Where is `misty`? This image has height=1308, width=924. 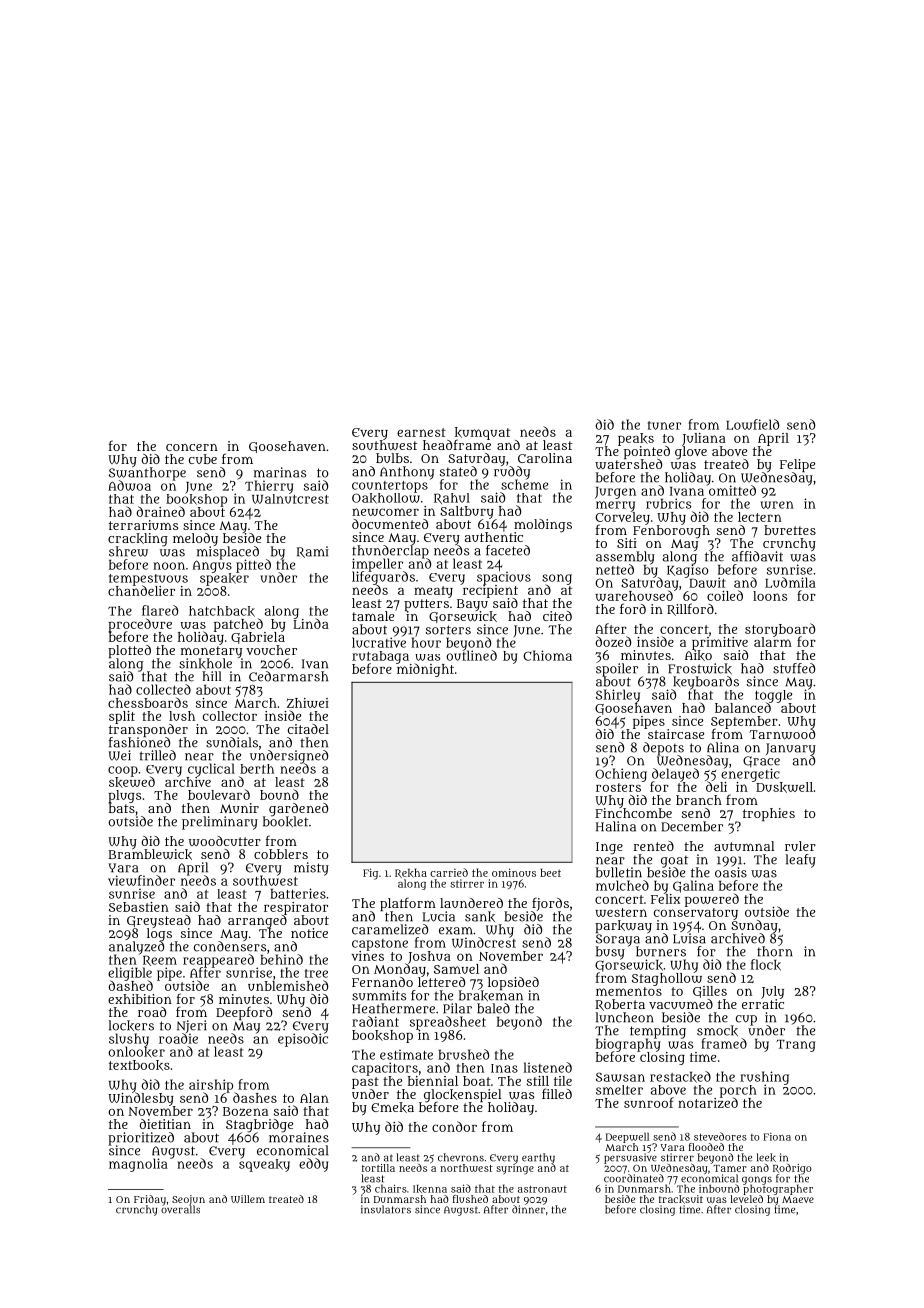
misty is located at coordinates (311, 869).
